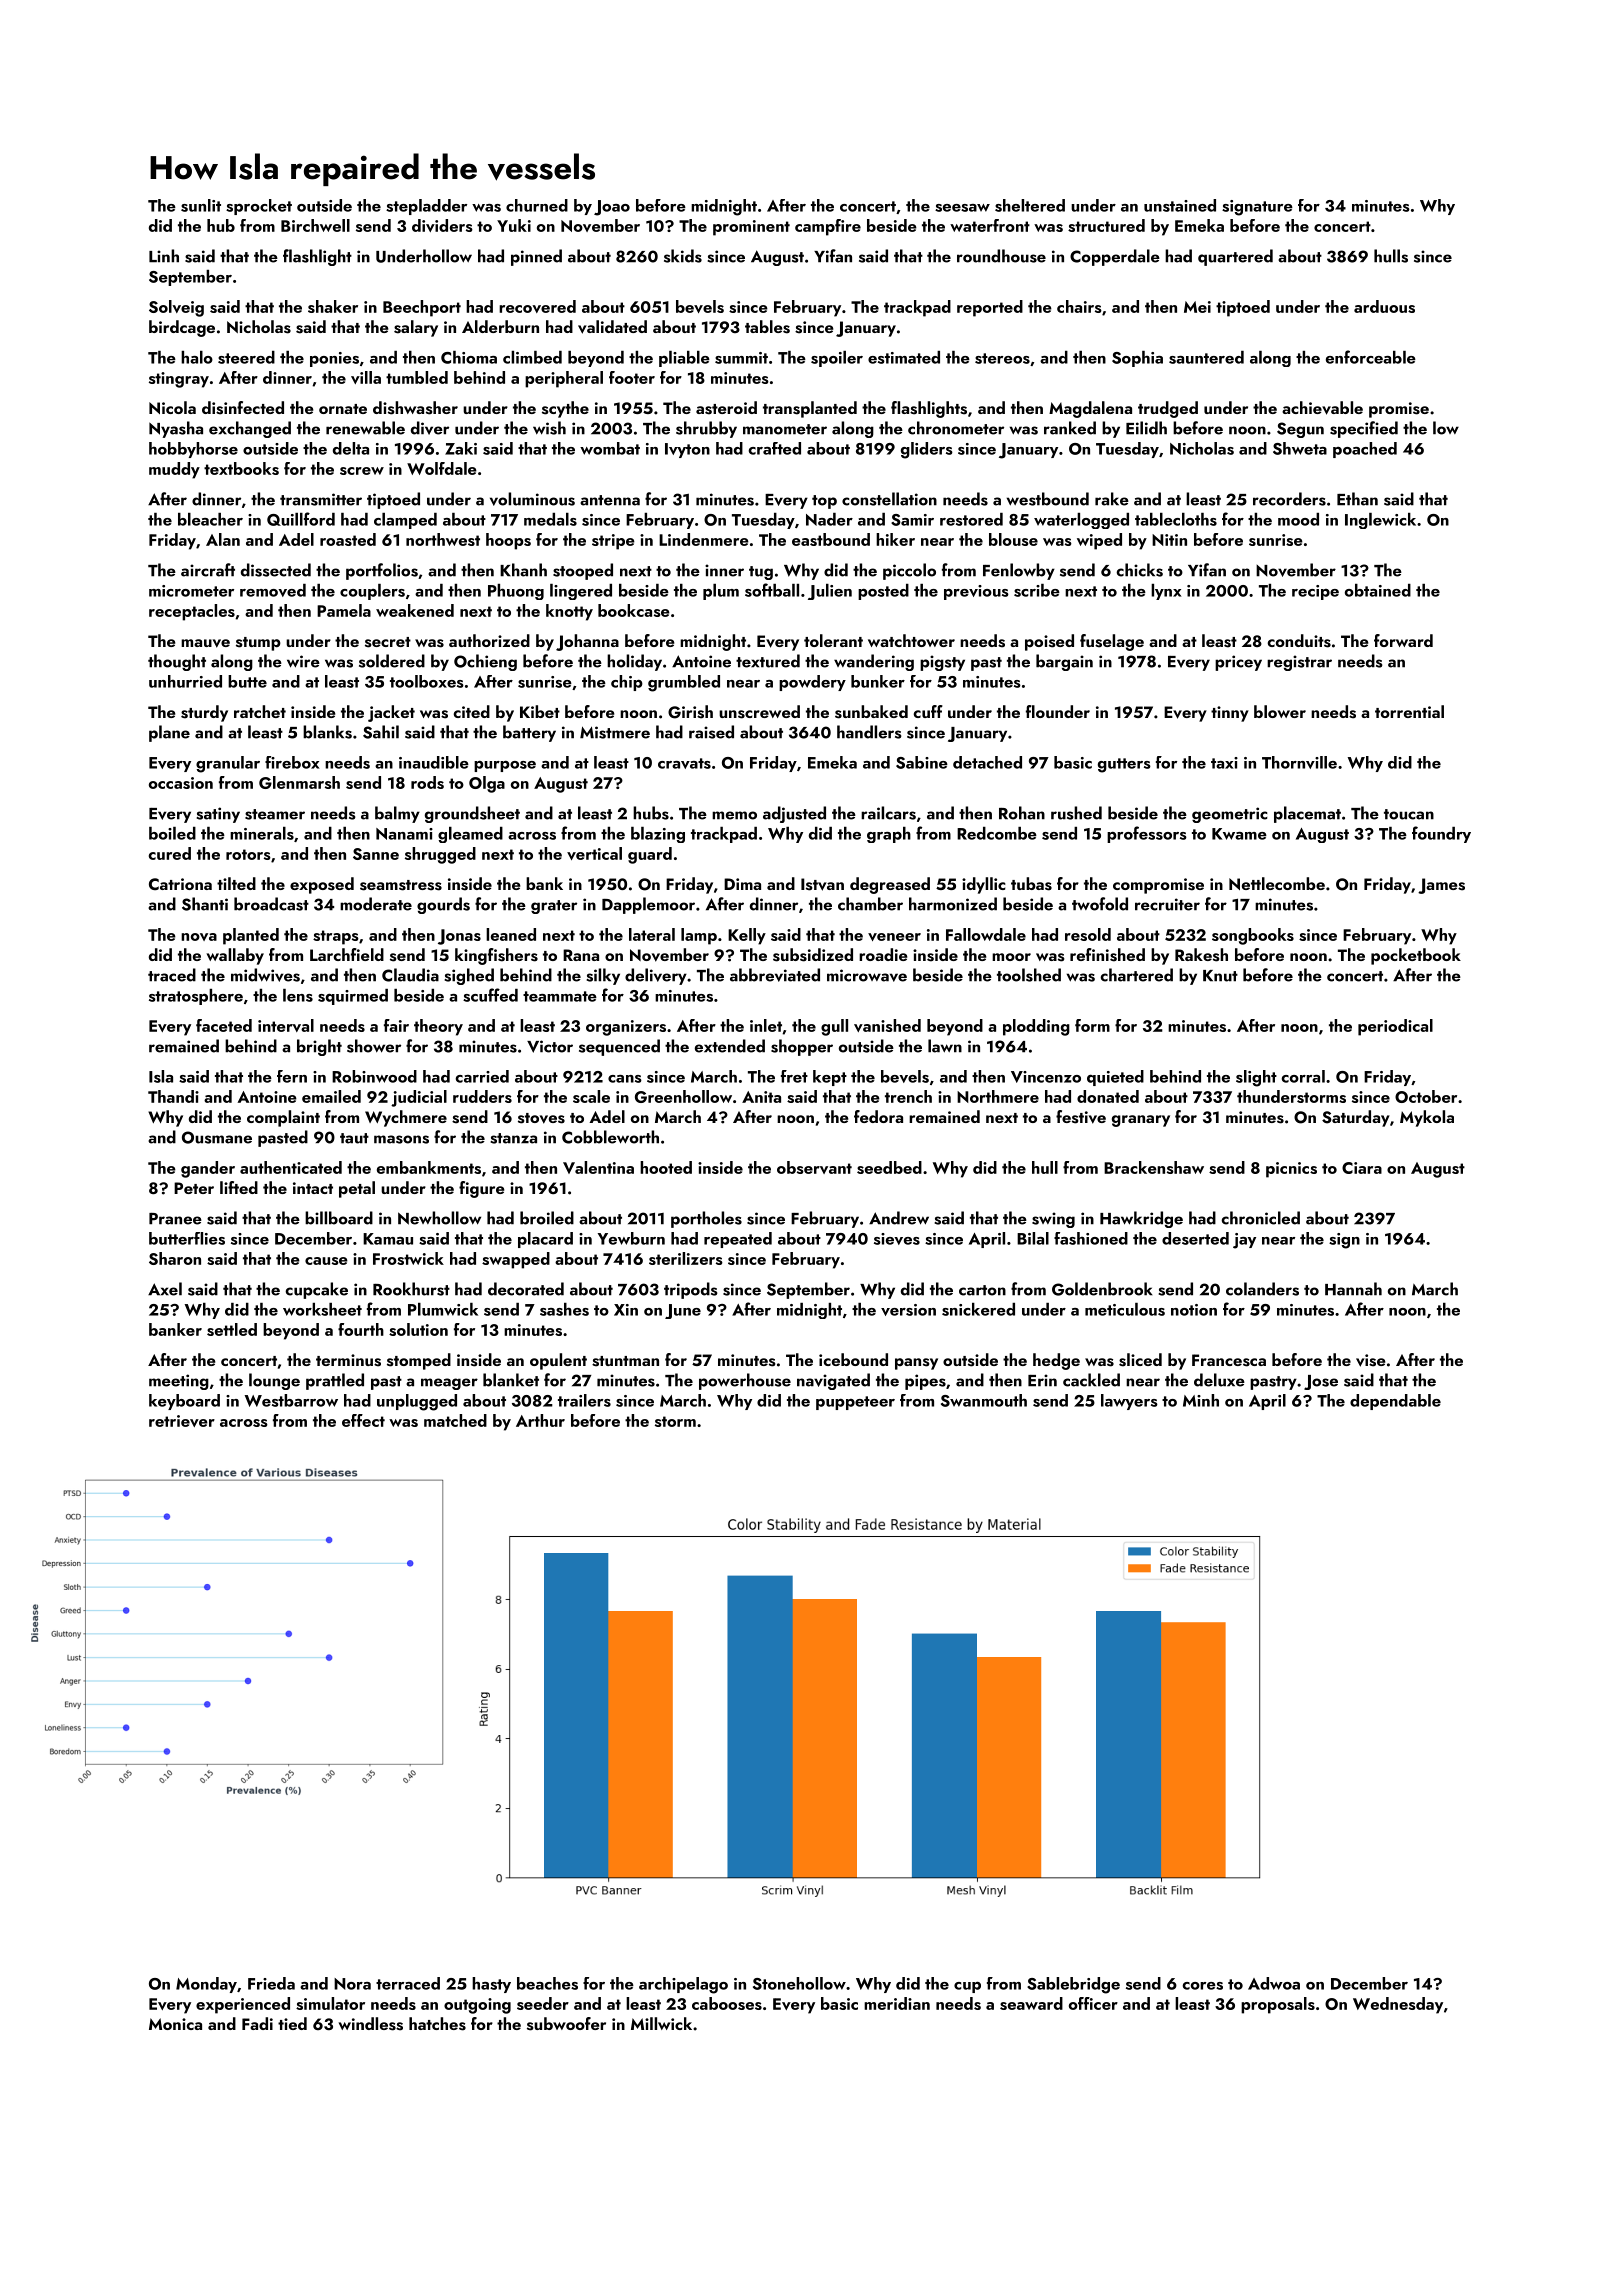  What do you see at coordinates (1365, 450) in the document?
I see `poached` at bounding box center [1365, 450].
